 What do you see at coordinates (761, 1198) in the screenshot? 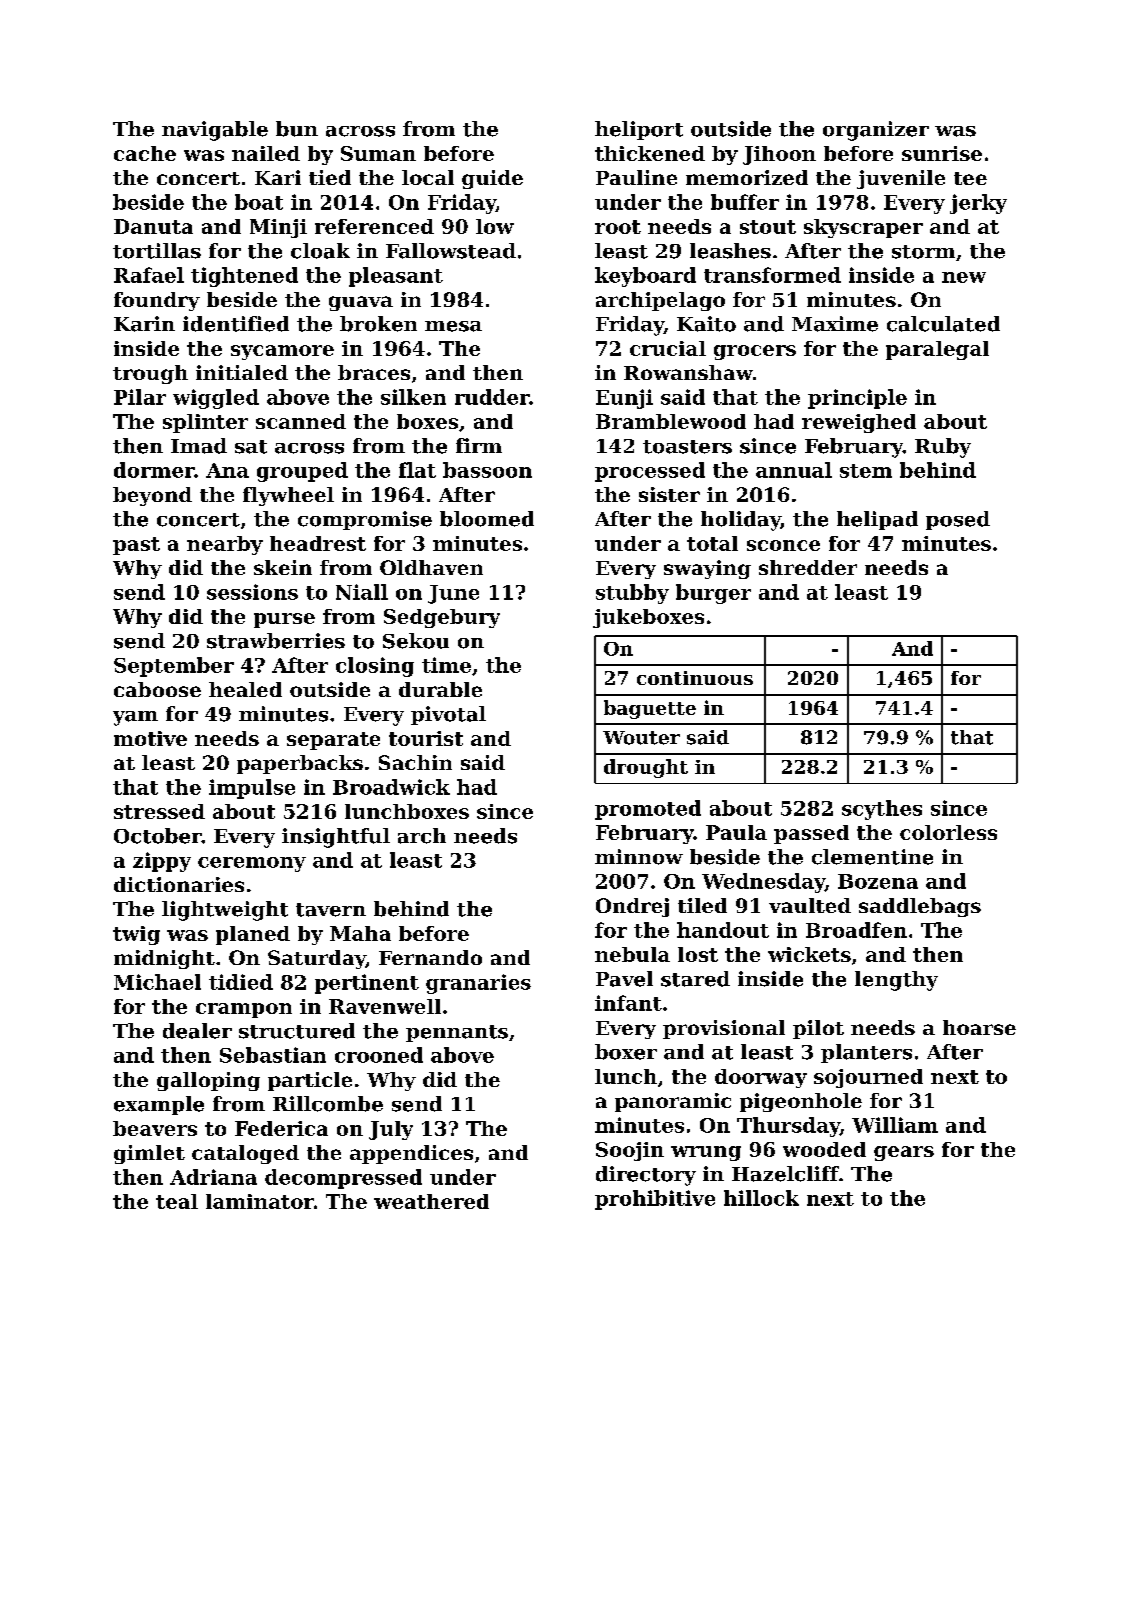
I see `hillock` at bounding box center [761, 1198].
